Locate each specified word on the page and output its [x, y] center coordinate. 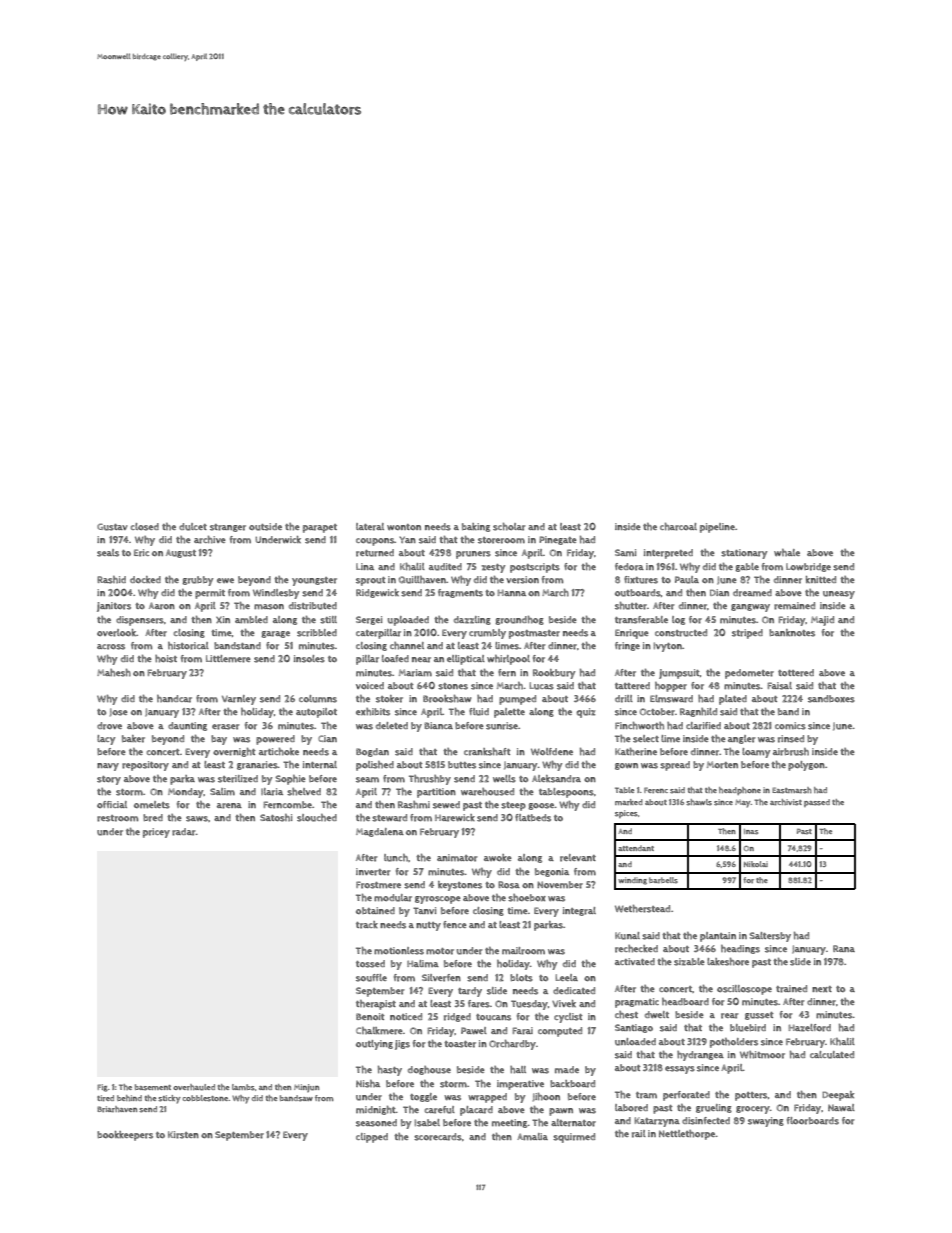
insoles [309, 659]
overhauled [194, 1087]
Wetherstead [642, 909]
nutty [428, 926]
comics [790, 726]
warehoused [487, 792]
